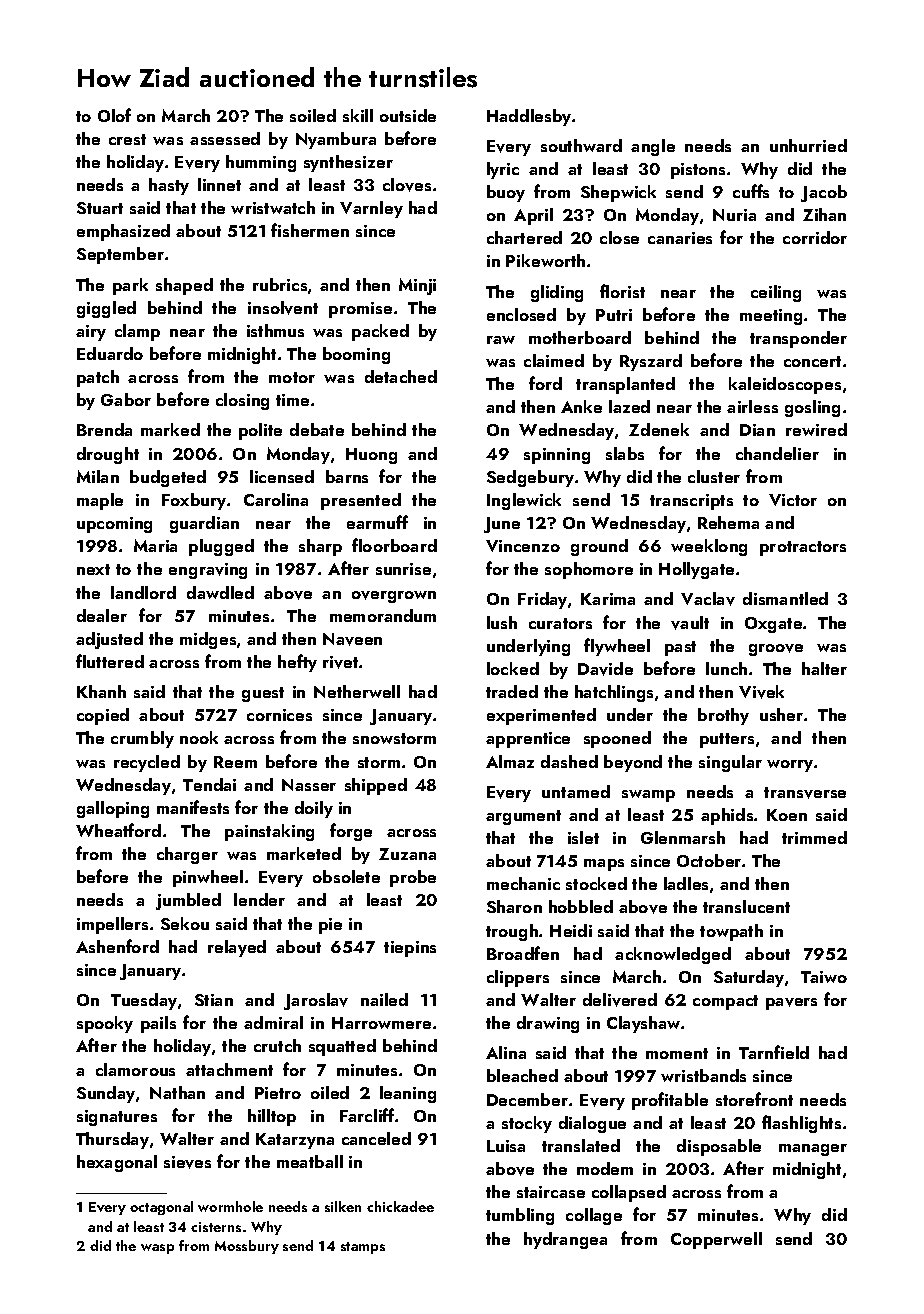  I want to click on Olof, so click(114, 115).
